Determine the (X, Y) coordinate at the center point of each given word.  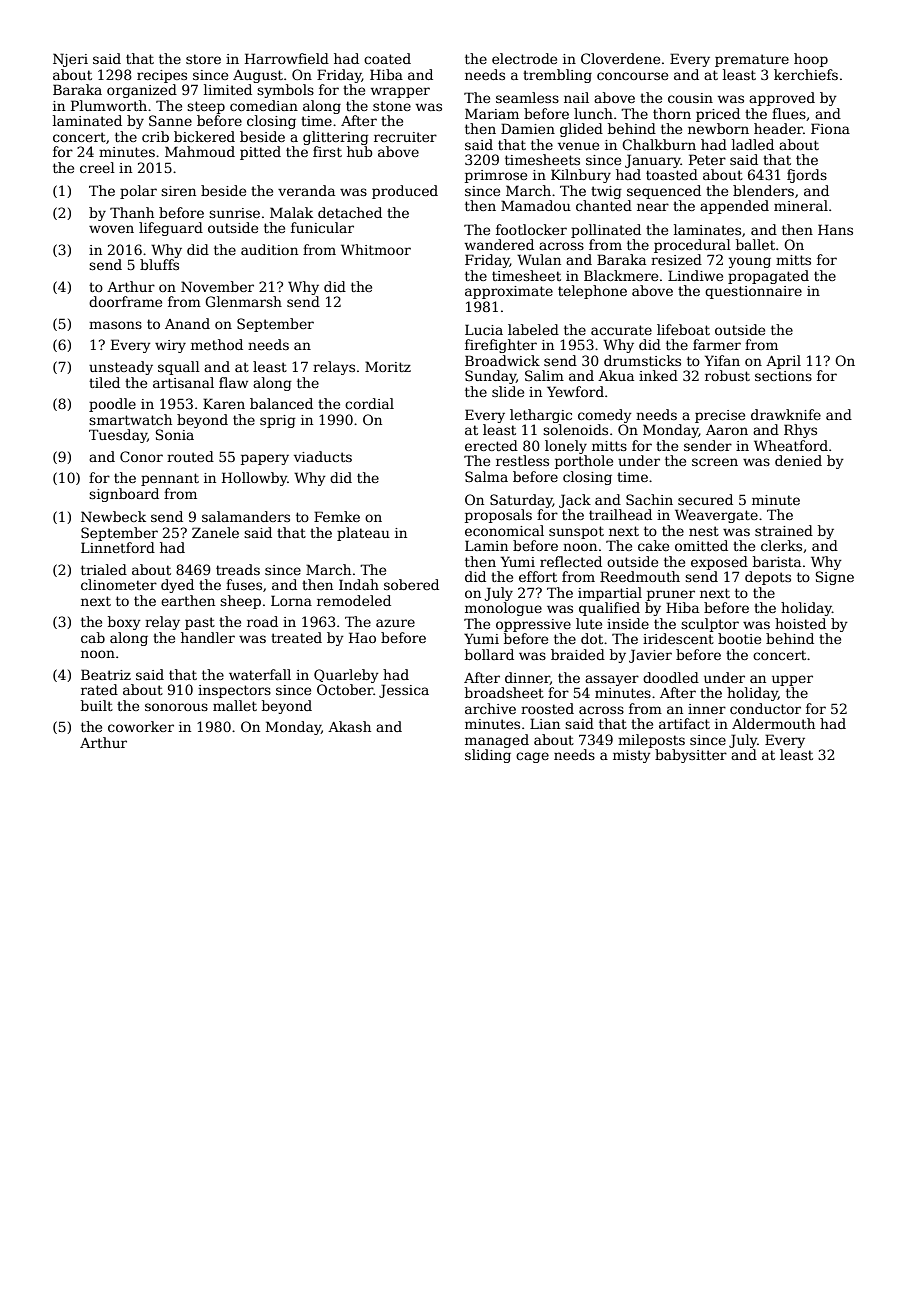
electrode (524, 58)
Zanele (215, 532)
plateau (363, 534)
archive (490, 708)
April (783, 362)
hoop (811, 60)
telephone (592, 292)
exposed (719, 563)
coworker (141, 726)
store (203, 59)
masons (115, 325)
